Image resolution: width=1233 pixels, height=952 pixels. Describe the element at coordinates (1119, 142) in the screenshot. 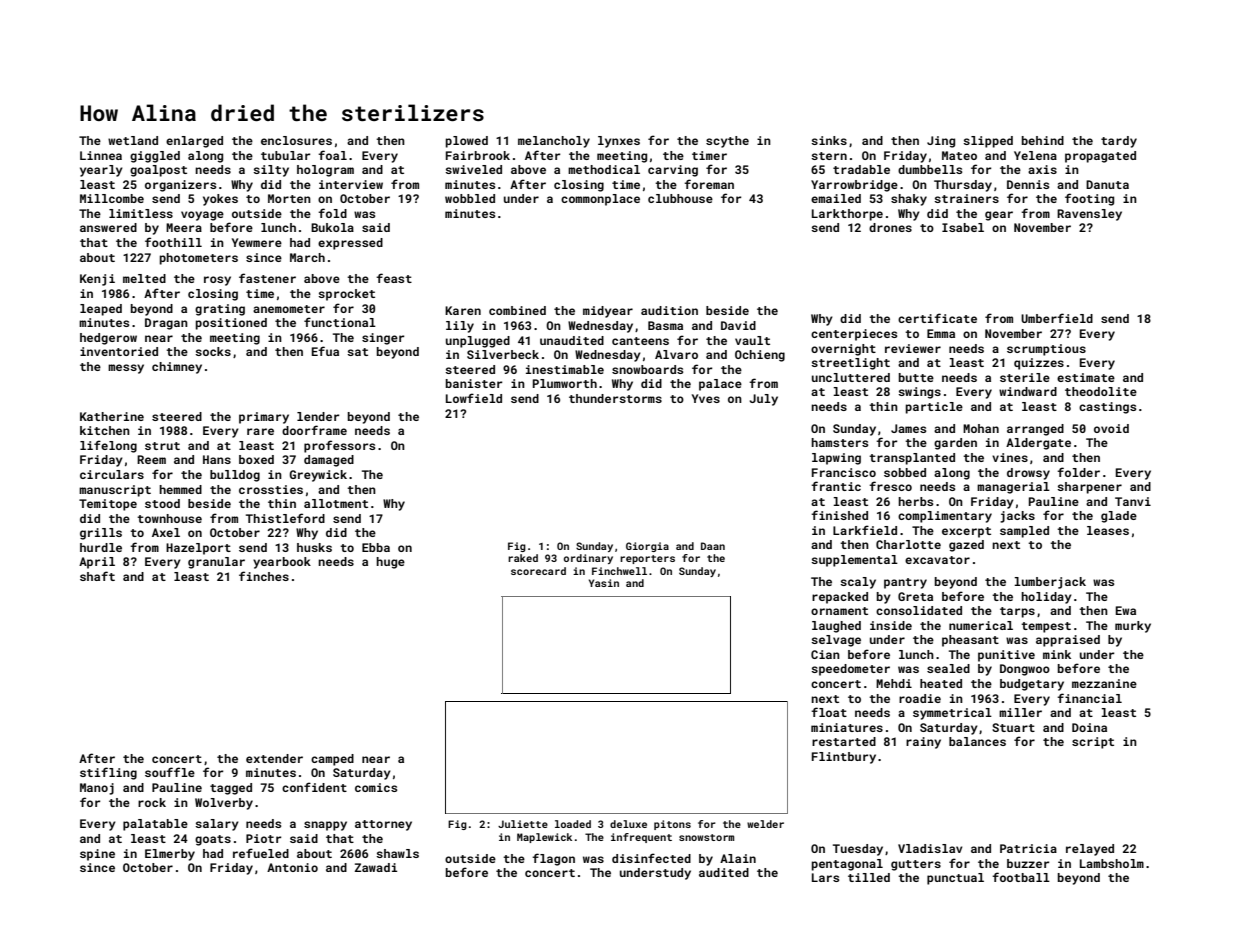

I see `tardy` at that location.
